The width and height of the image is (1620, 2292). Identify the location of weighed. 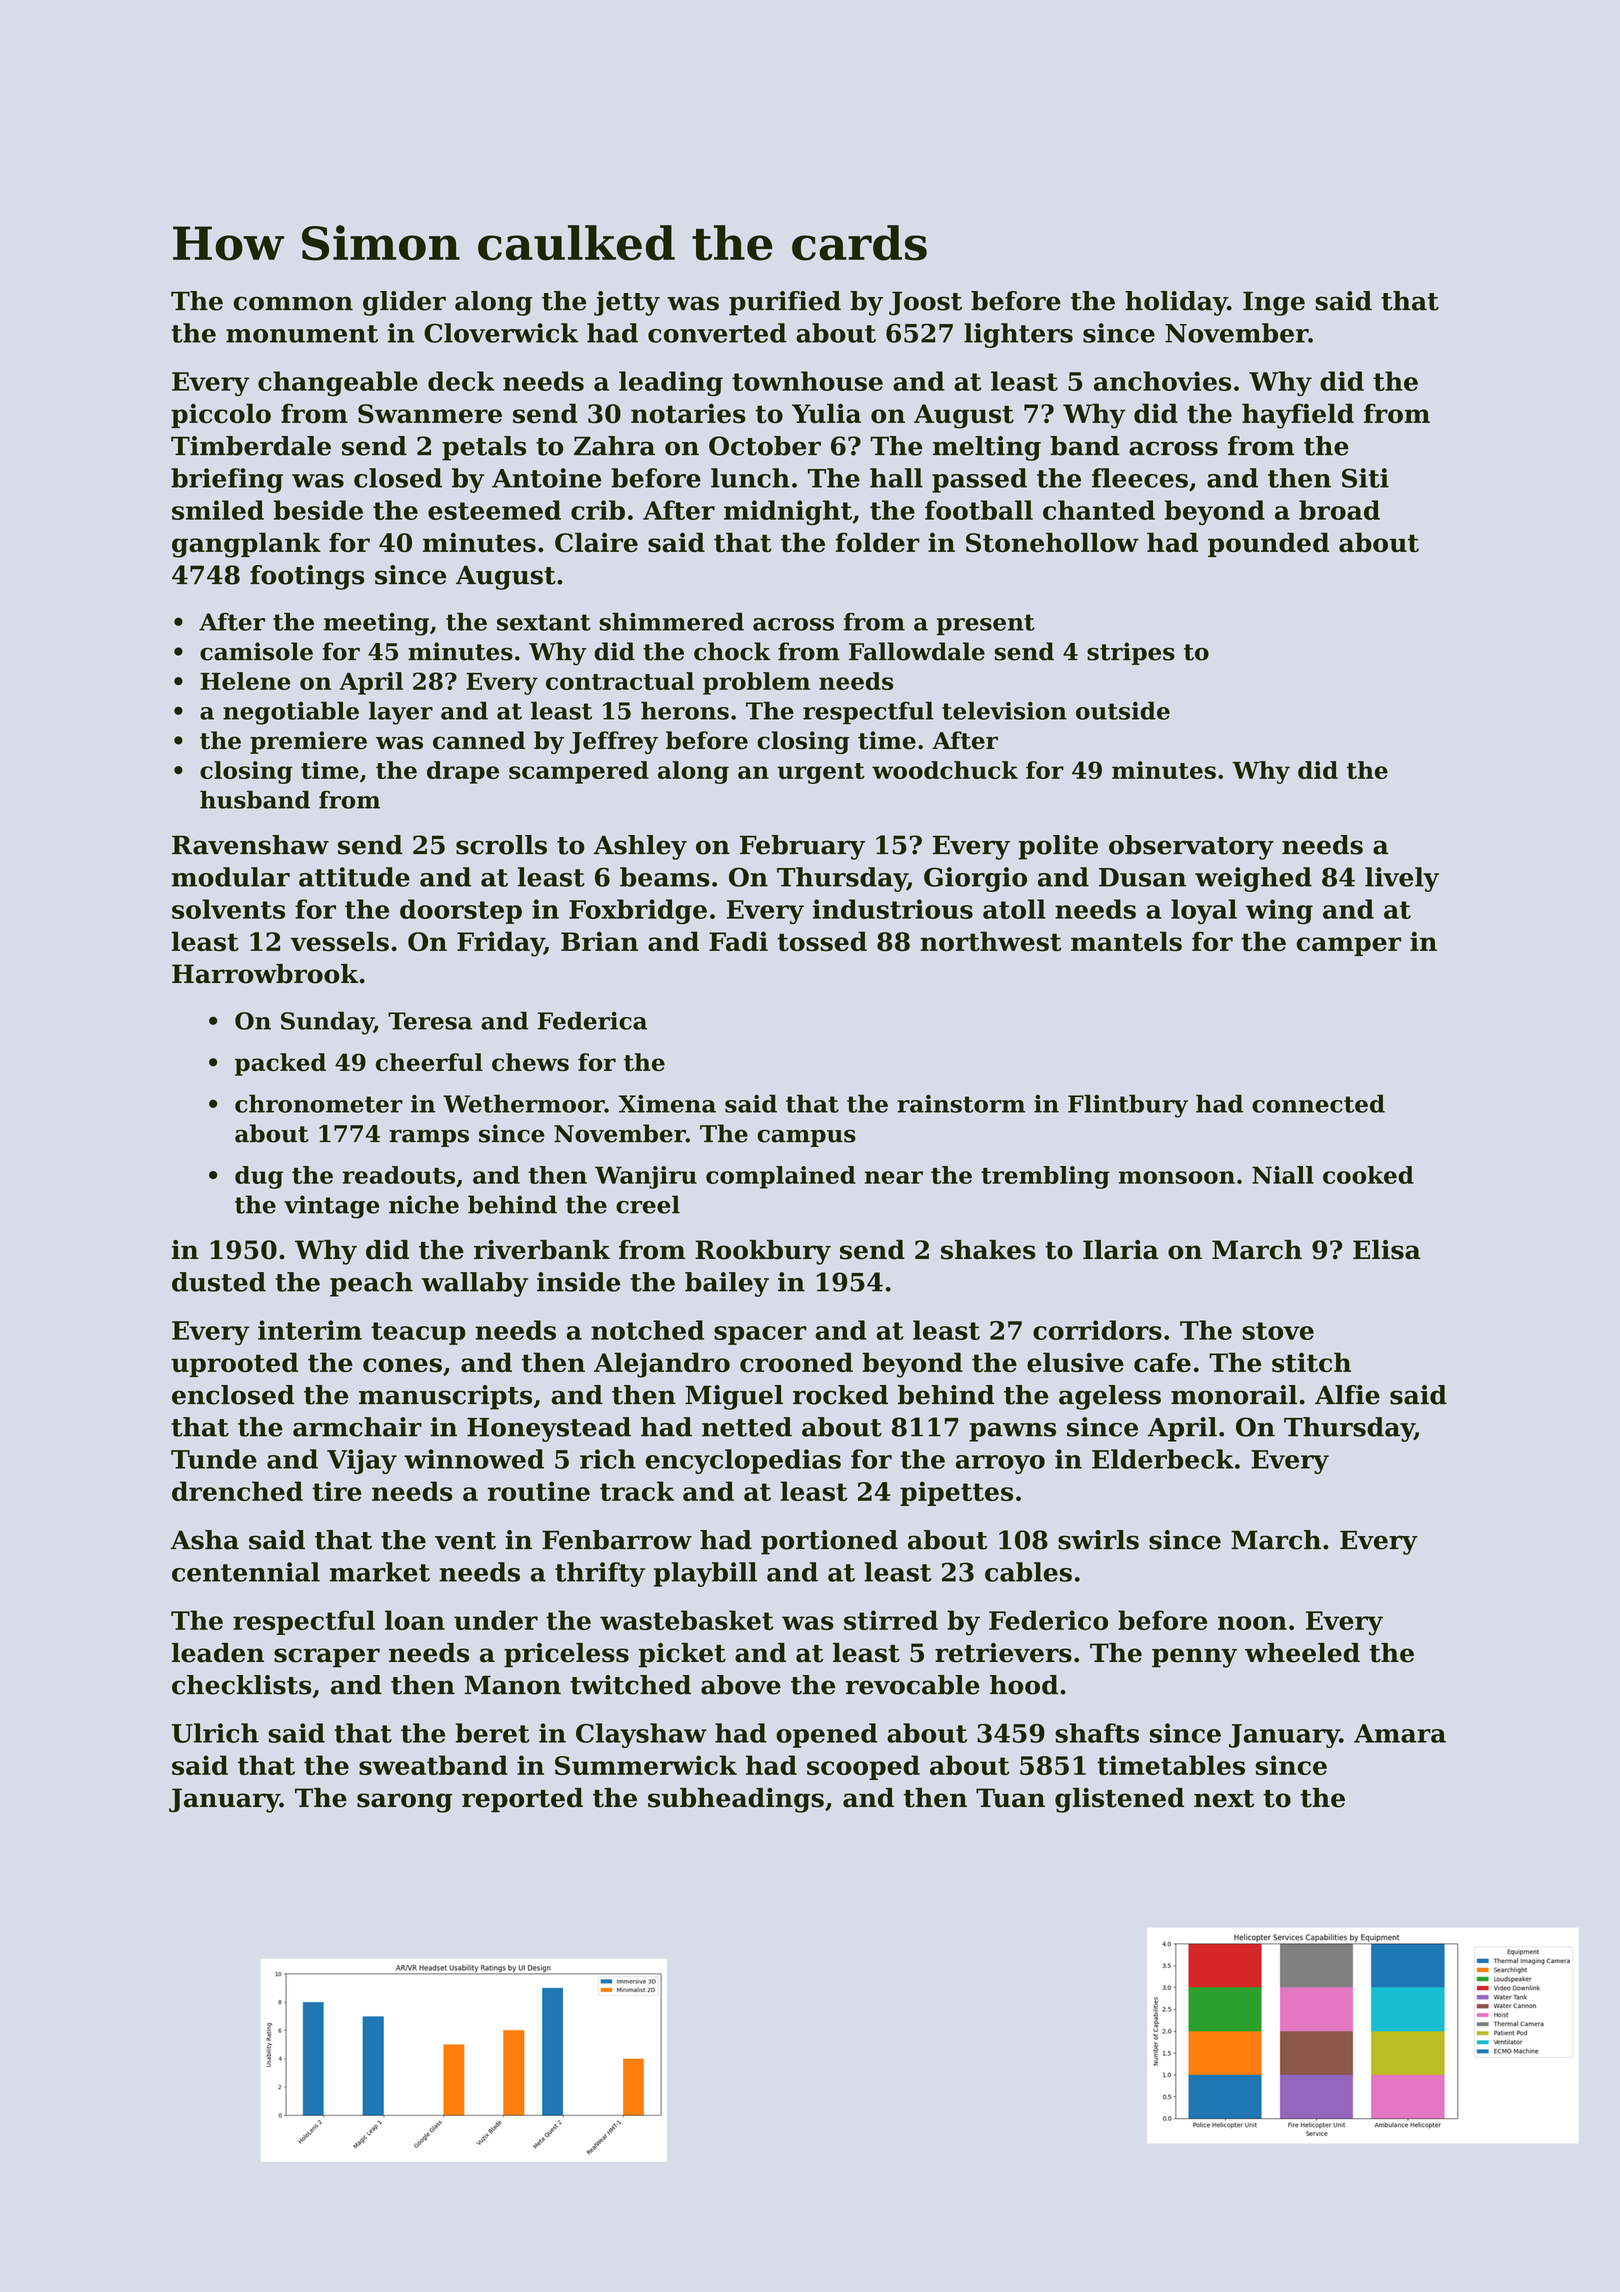
(1253, 879).
